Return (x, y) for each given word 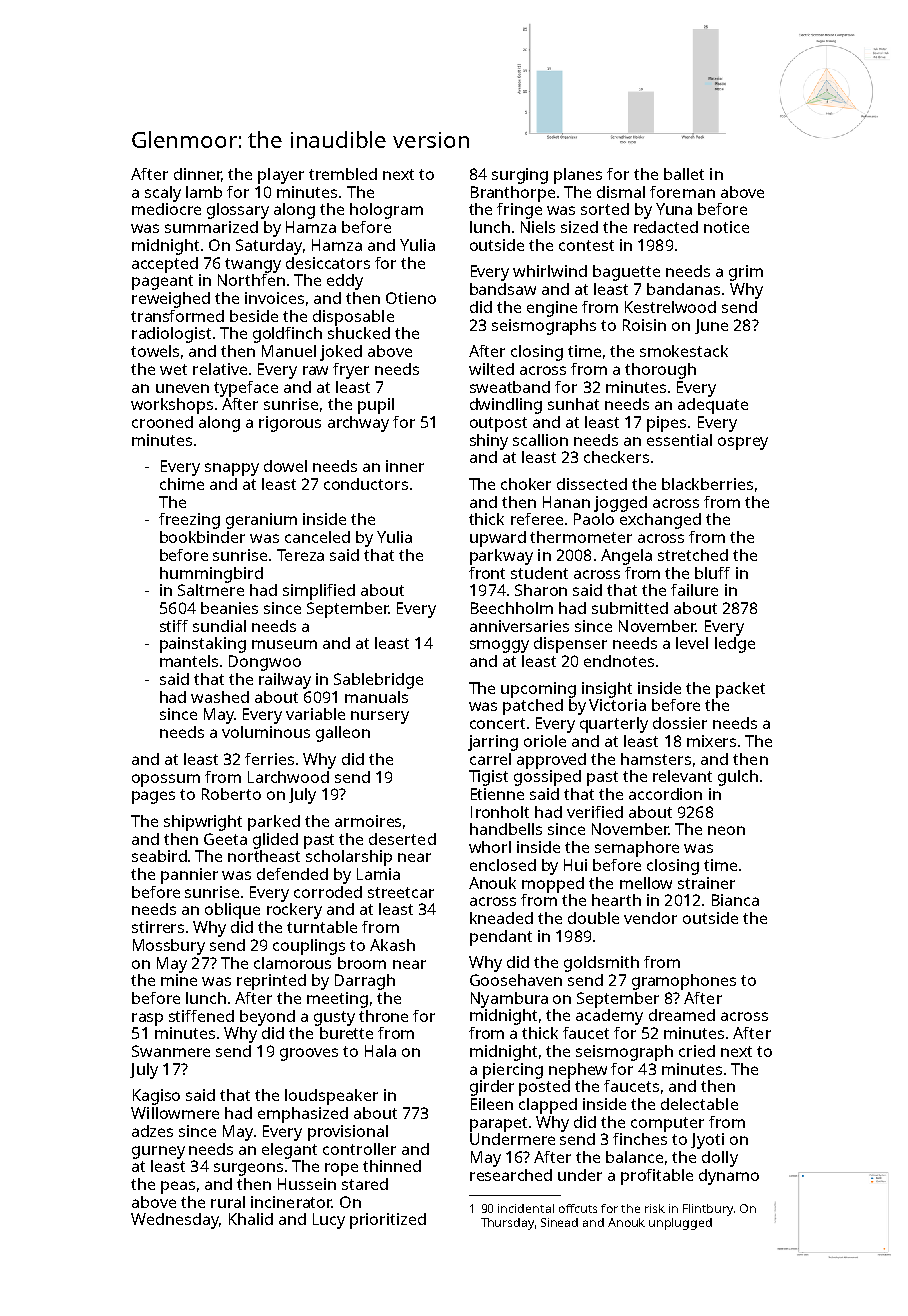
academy (609, 1017)
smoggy (499, 646)
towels (155, 351)
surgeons (248, 1169)
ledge (735, 645)
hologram (386, 211)
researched (511, 1175)
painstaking (203, 645)
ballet (684, 174)
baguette (626, 273)
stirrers (158, 927)
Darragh (365, 982)
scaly (163, 194)
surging (520, 176)
